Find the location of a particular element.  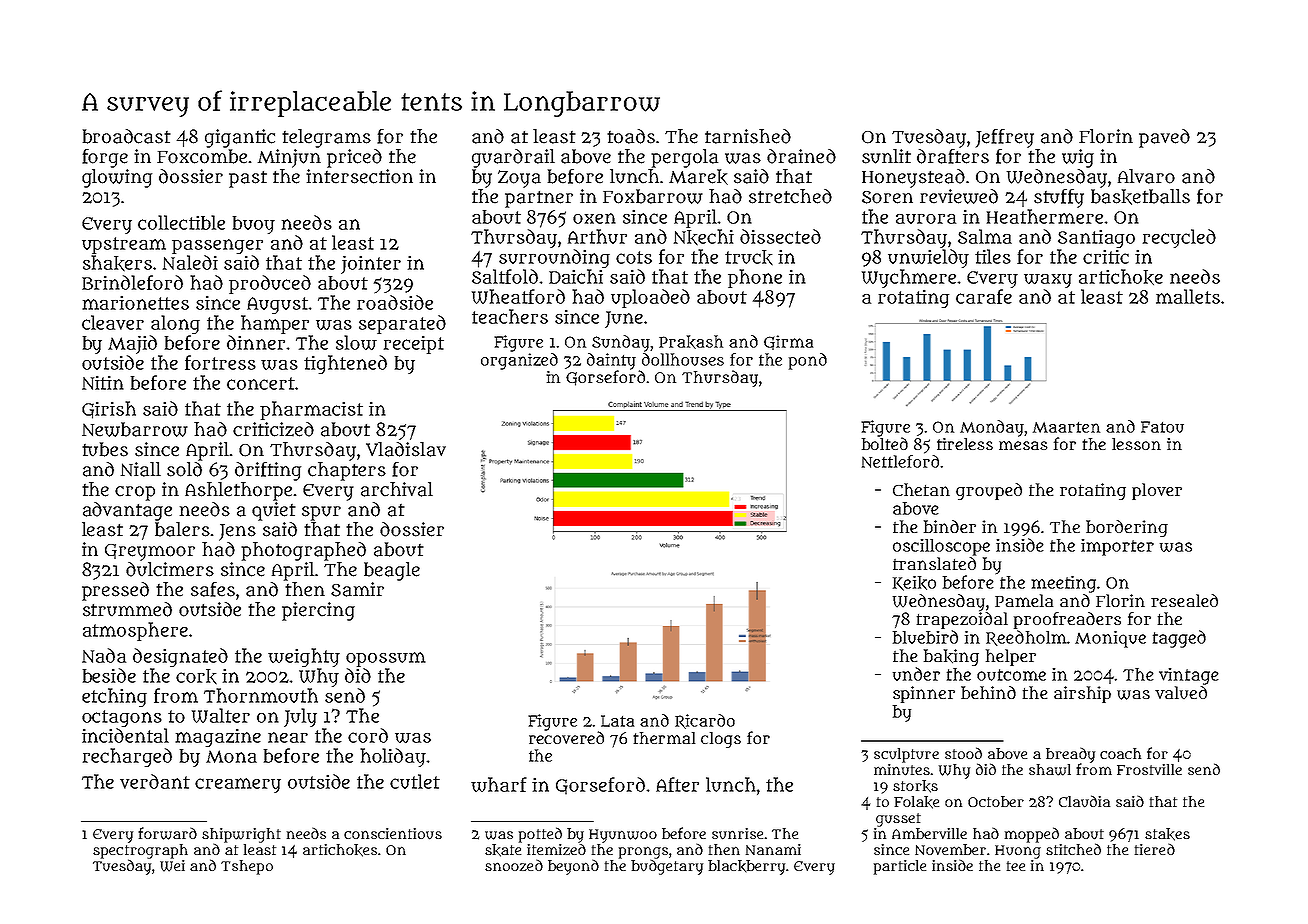

toads is located at coordinates (631, 136).
